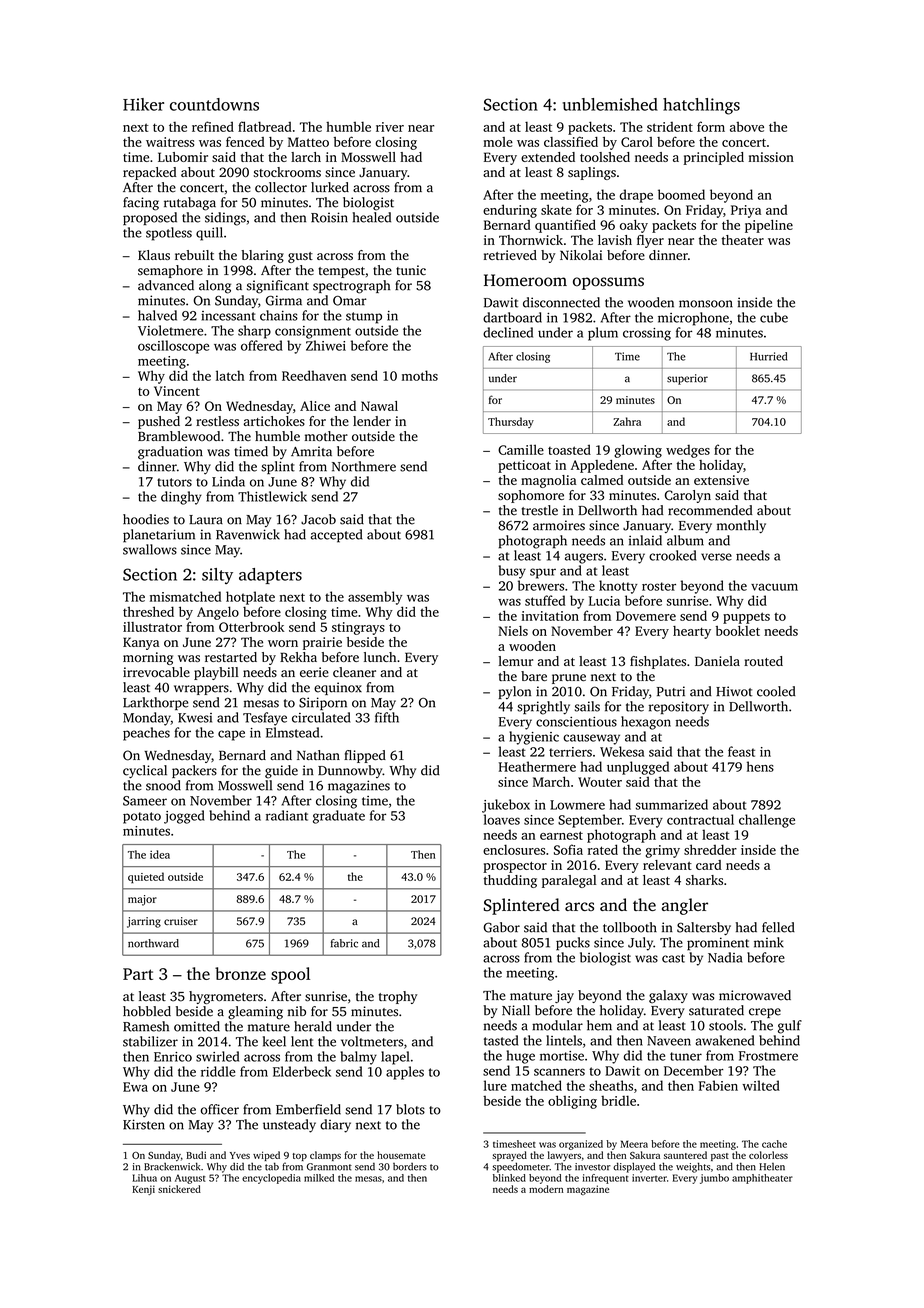 This image has width=924, height=1308. What do you see at coordinates (143, 1190) in the image?
I see `Kenji` at bounding box center [143, 1190].
